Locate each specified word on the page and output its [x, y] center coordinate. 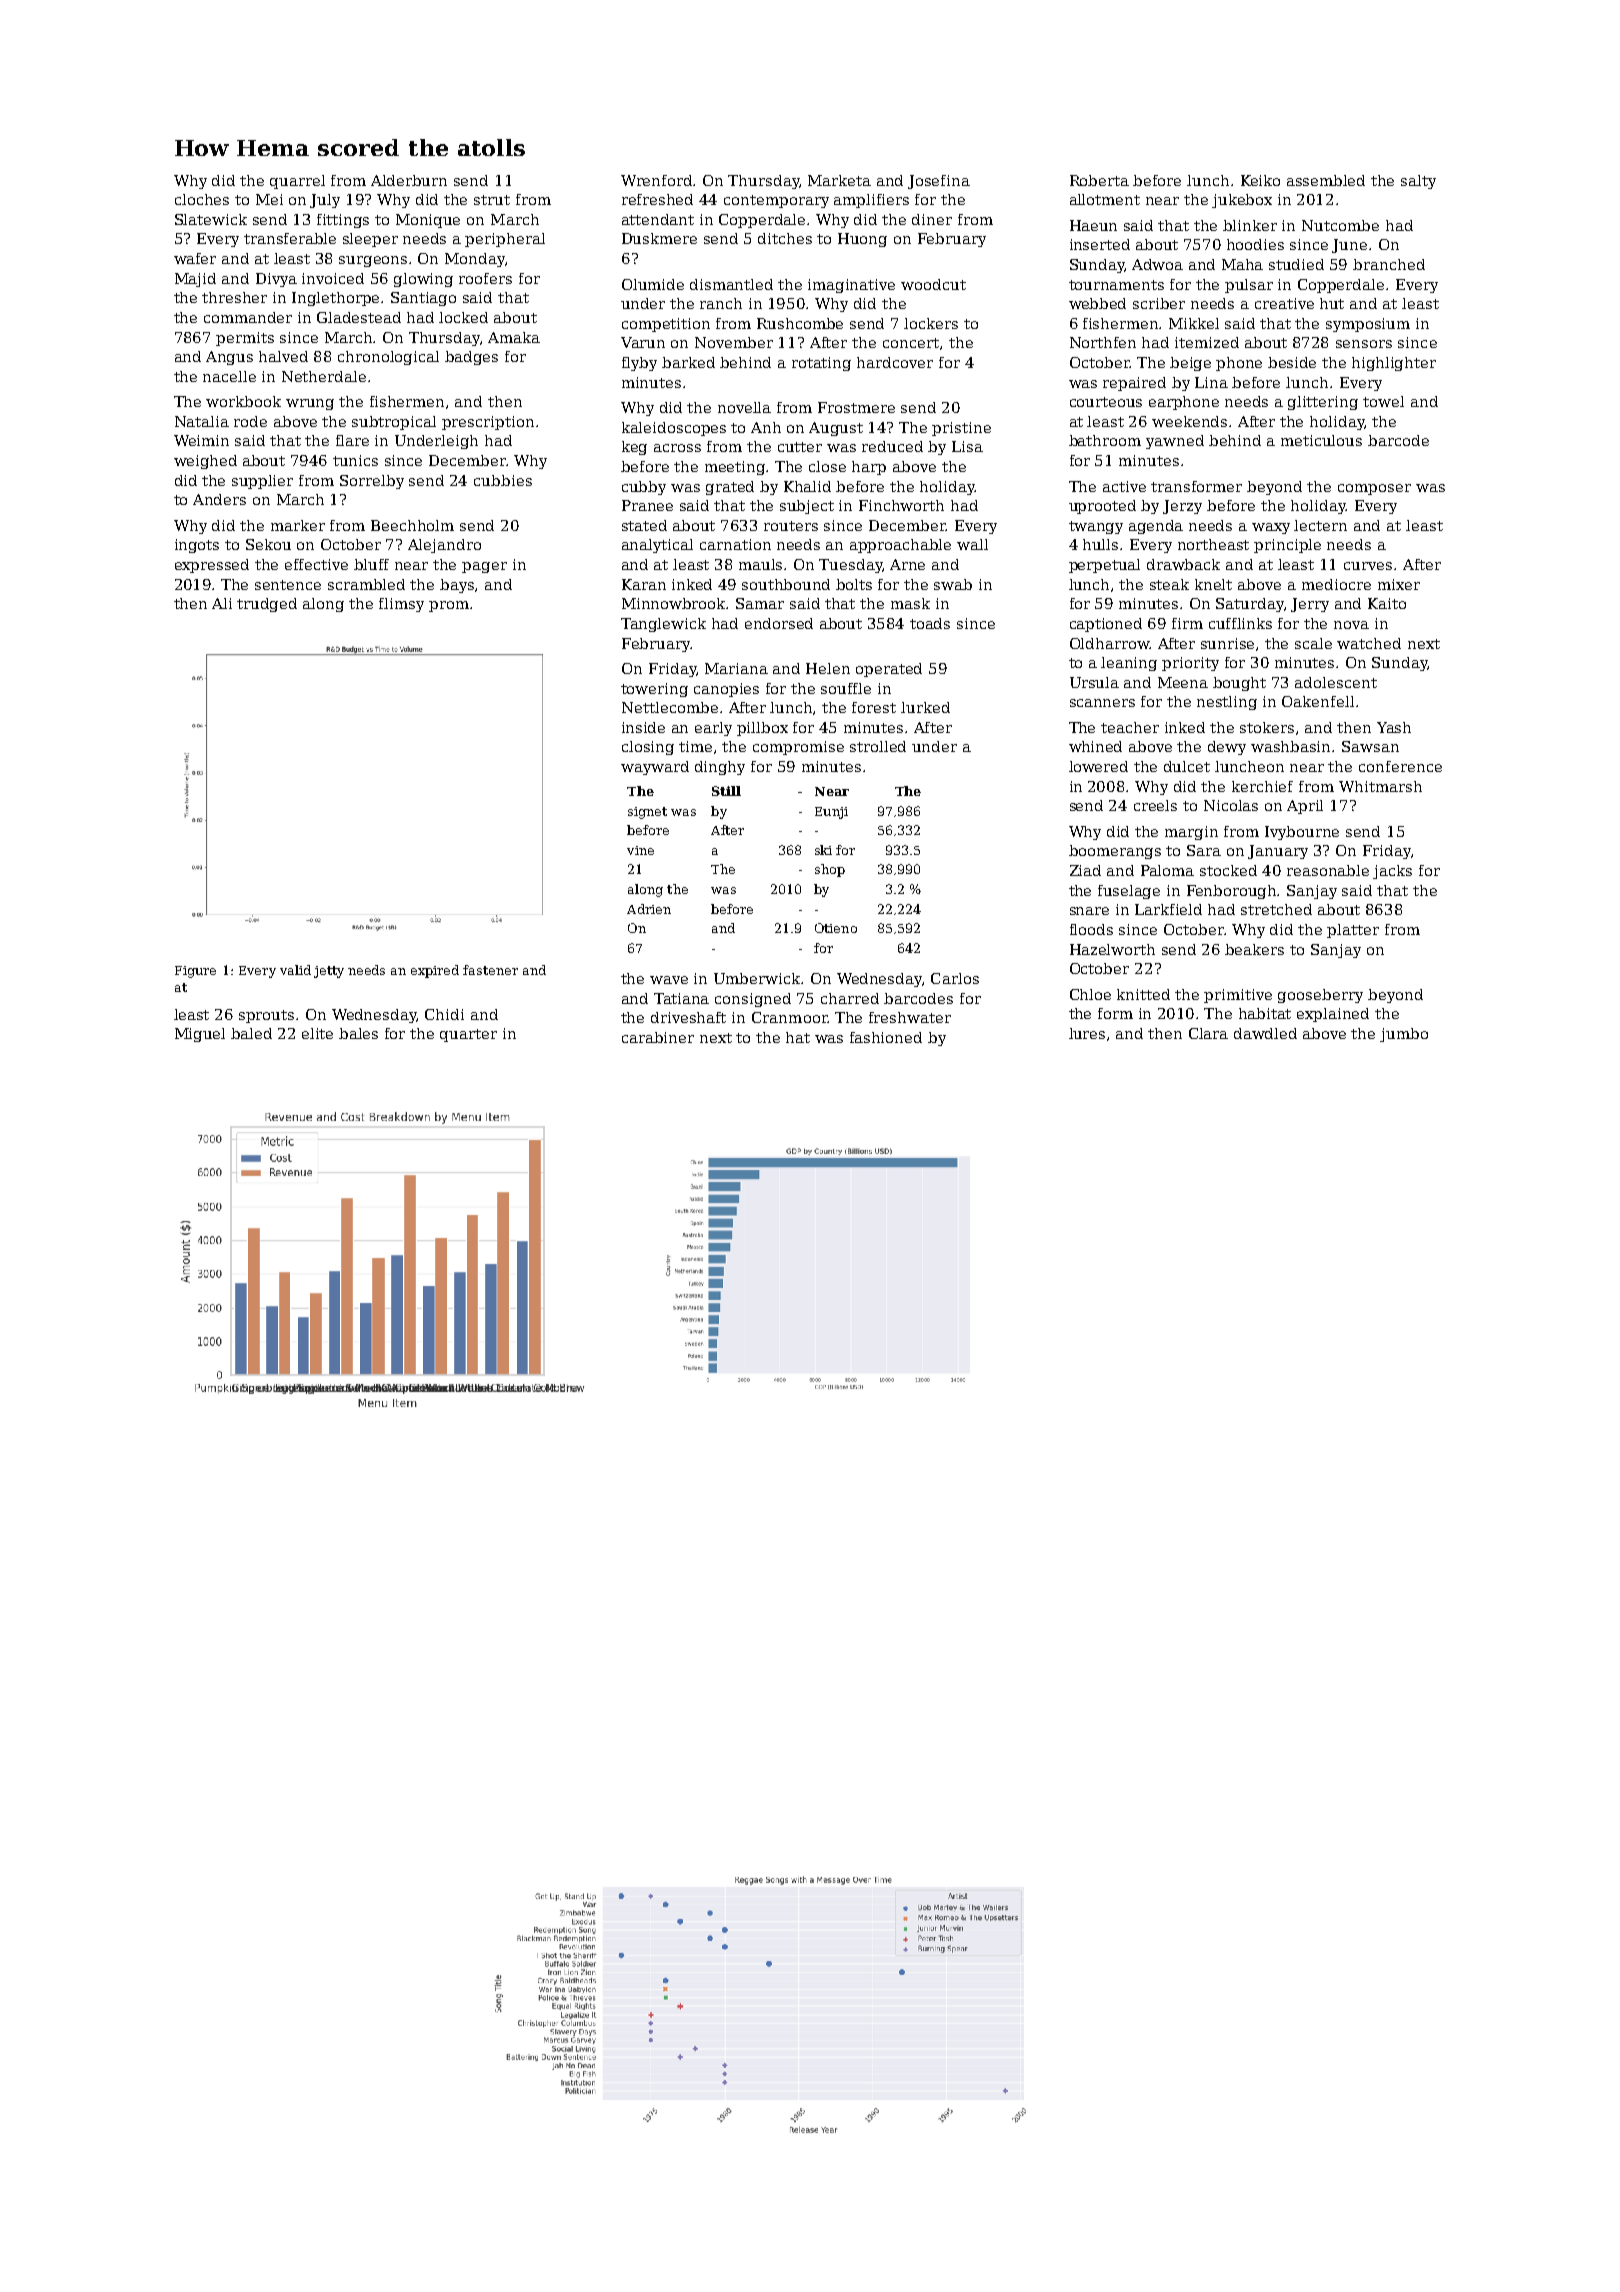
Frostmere [856, 407]
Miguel [200, 1035]
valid [295, 970]
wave [669, 980]
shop [830, 870]
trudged [267, 605]
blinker [1250, 225]
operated [889, 670]
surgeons [373, 261]
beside [1292, 362]
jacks [1392, 872]
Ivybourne [1302, 833]
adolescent [1336, 682]
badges [471, 358]
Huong [862, 240]
